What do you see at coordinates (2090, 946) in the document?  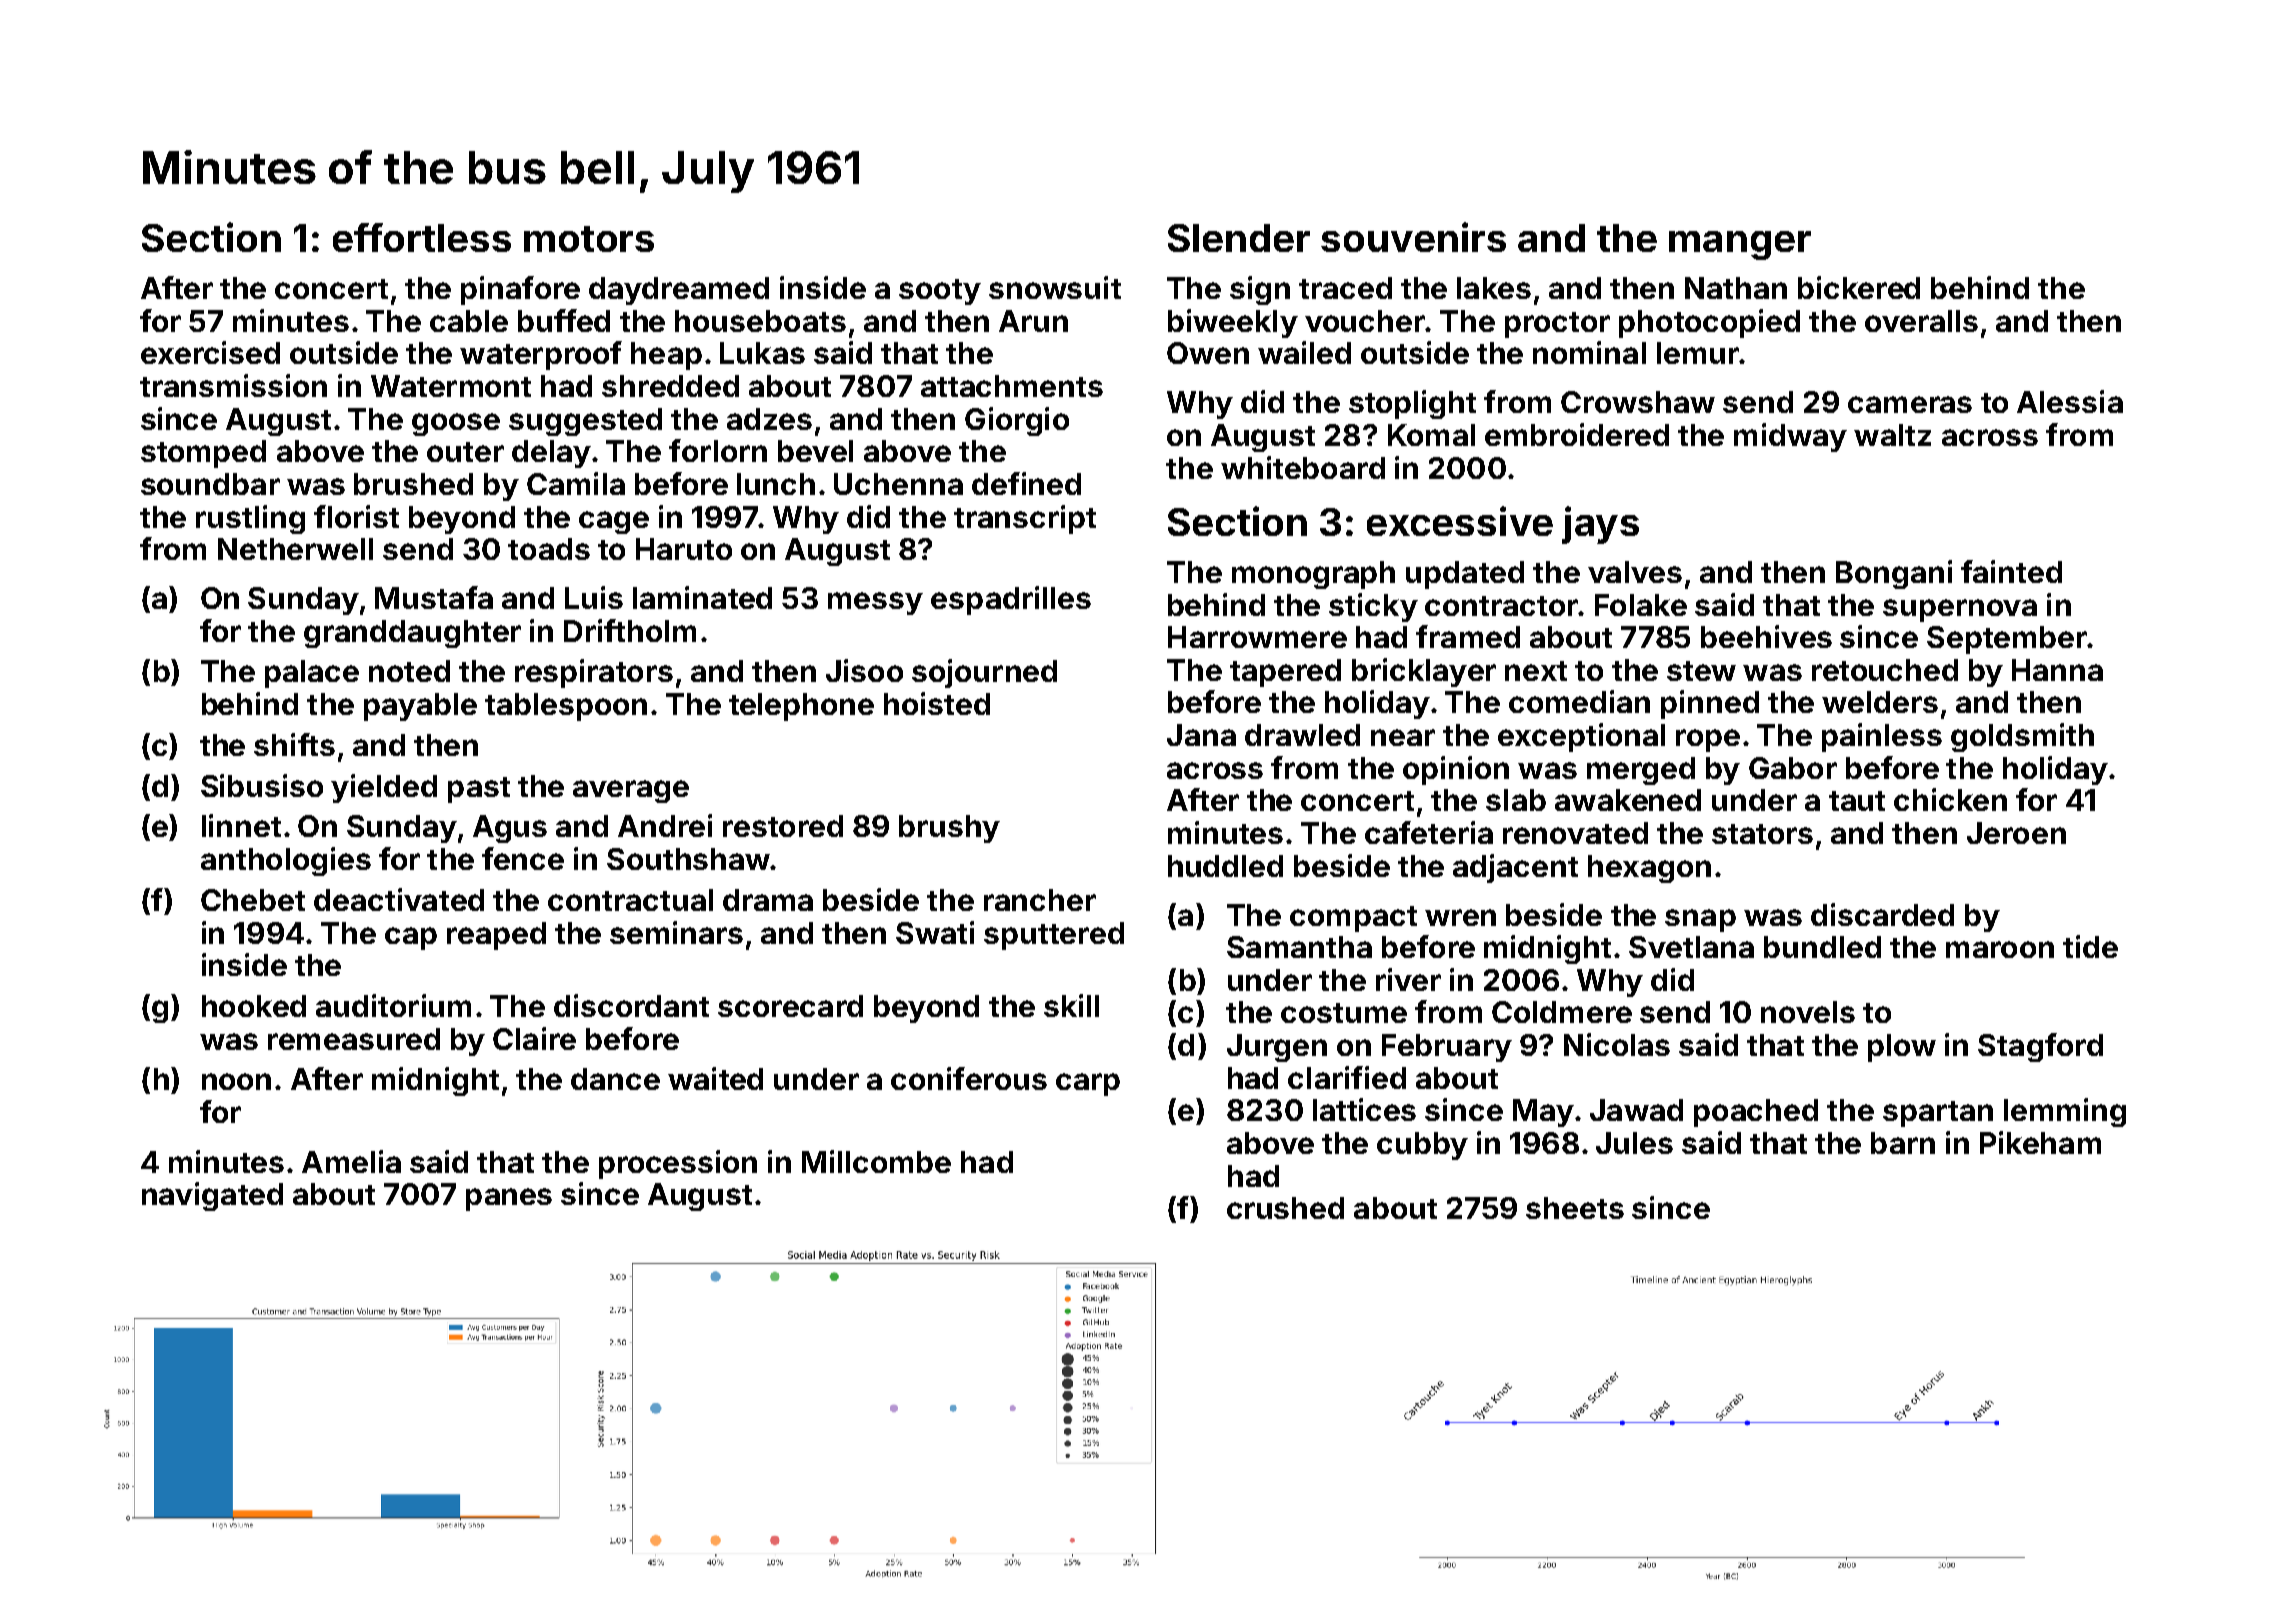 I see `tide` at bounding box center [2090, 946].
